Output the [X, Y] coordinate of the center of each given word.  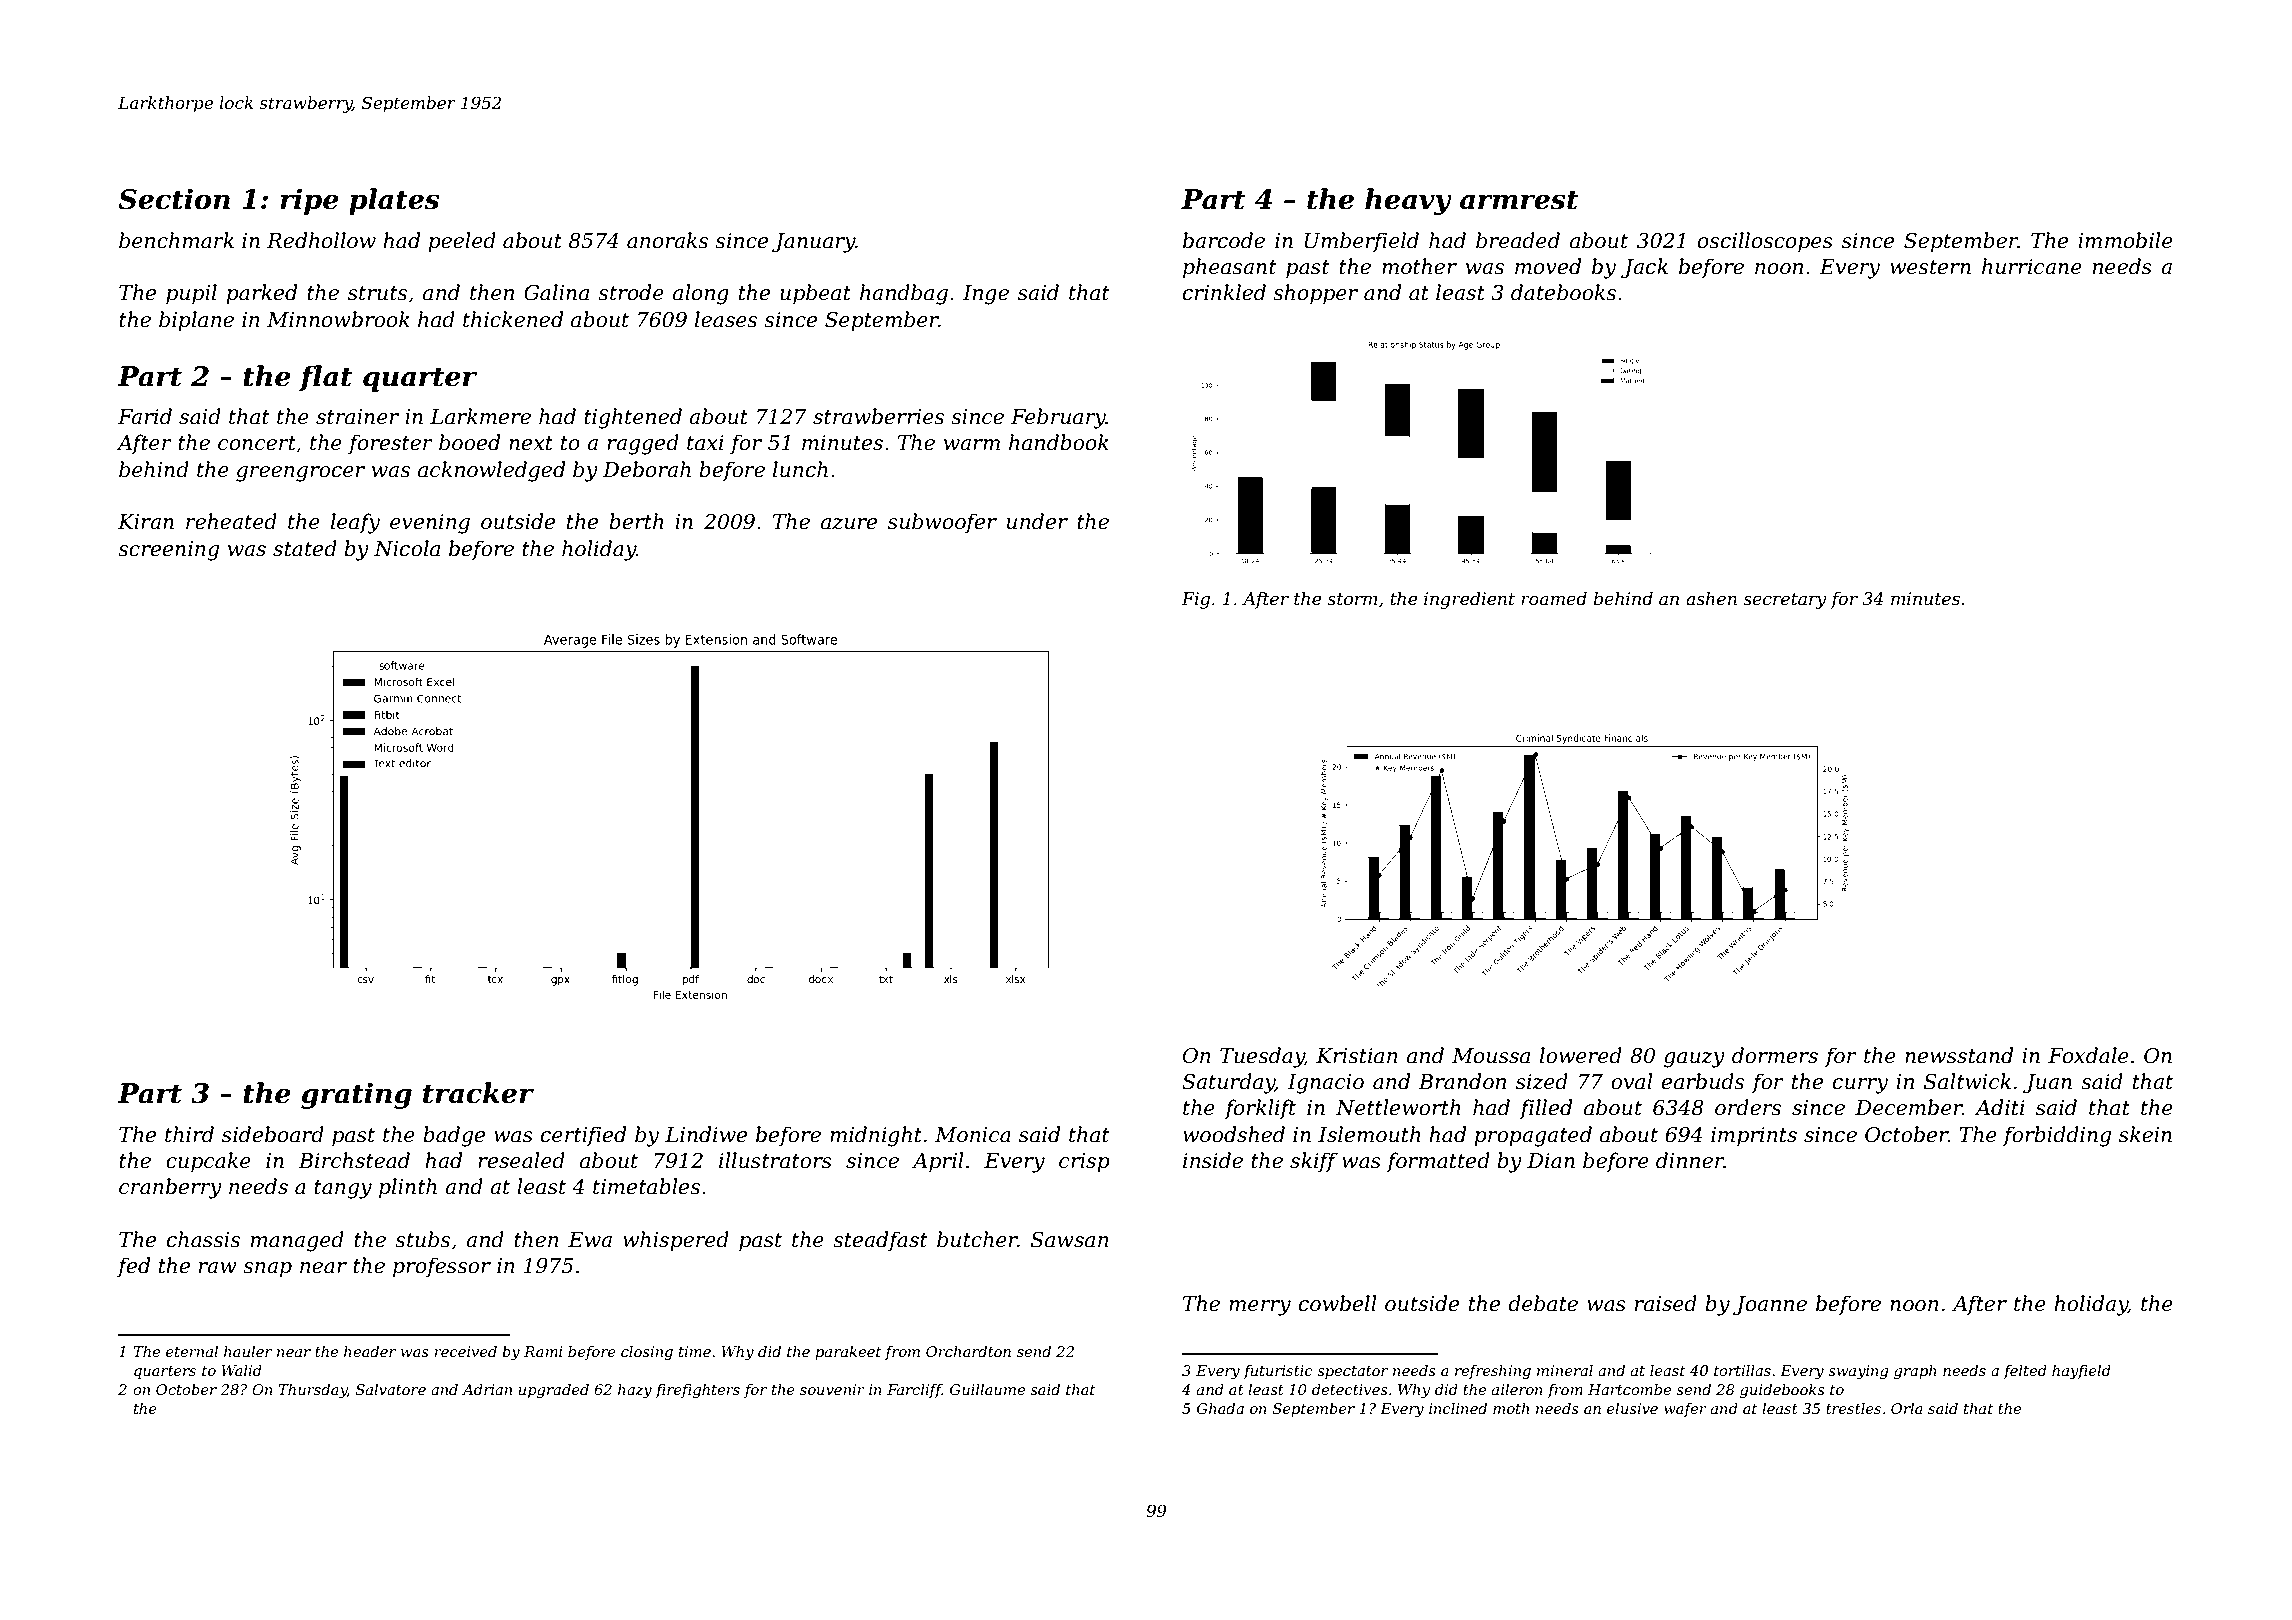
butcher [977, 1239]
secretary [1785, 601]
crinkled [1224, 292]
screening [168, 551]
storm [1352, 599]
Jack [1644, 268]
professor [442, 1267]
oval [1632, 1081]
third [189, 1134]
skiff [1314, 1162]
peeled [462, 242]
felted [2025, 1372]
